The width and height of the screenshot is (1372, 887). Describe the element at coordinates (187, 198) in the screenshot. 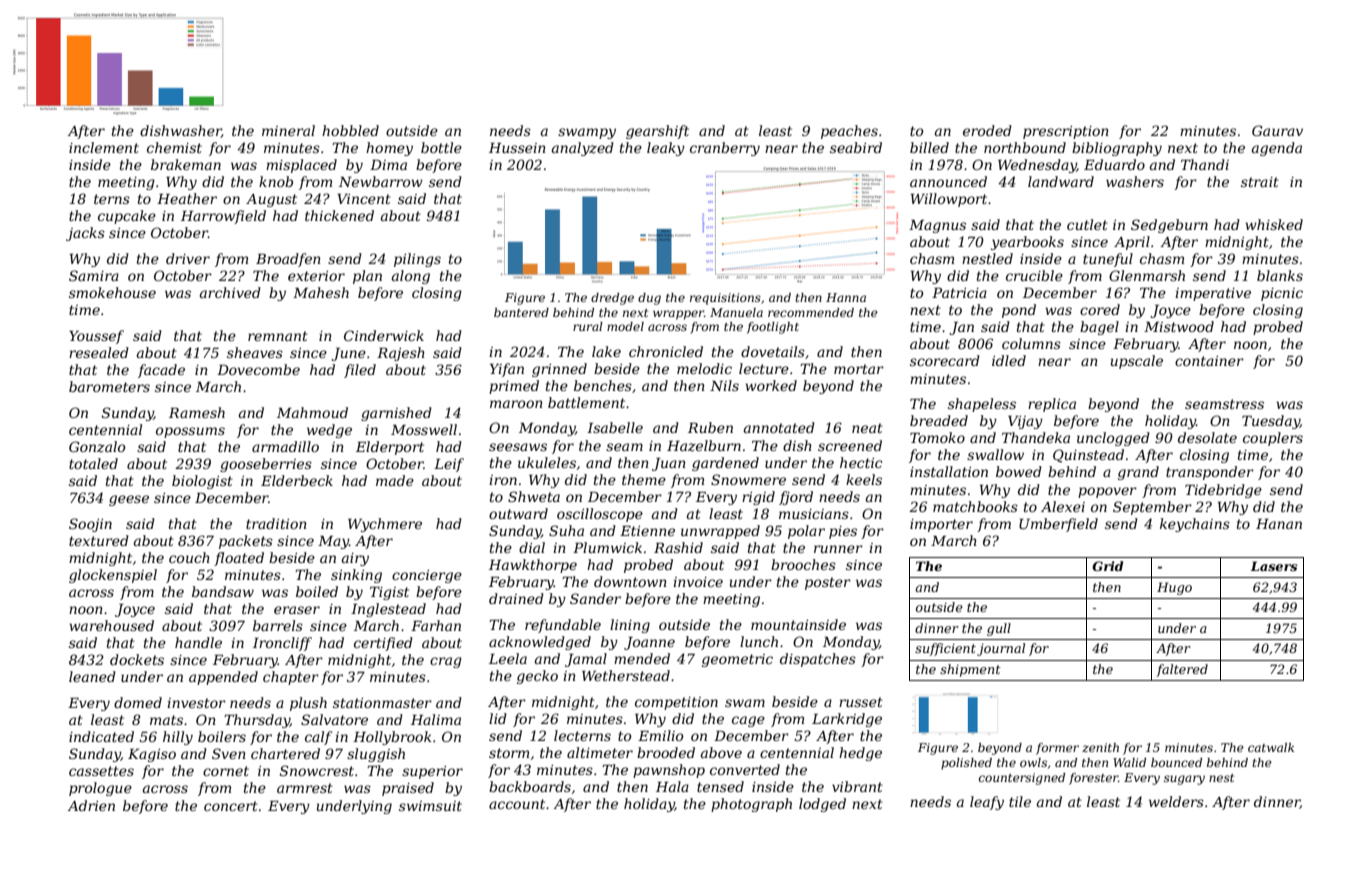

I see `Heather` at that location.
